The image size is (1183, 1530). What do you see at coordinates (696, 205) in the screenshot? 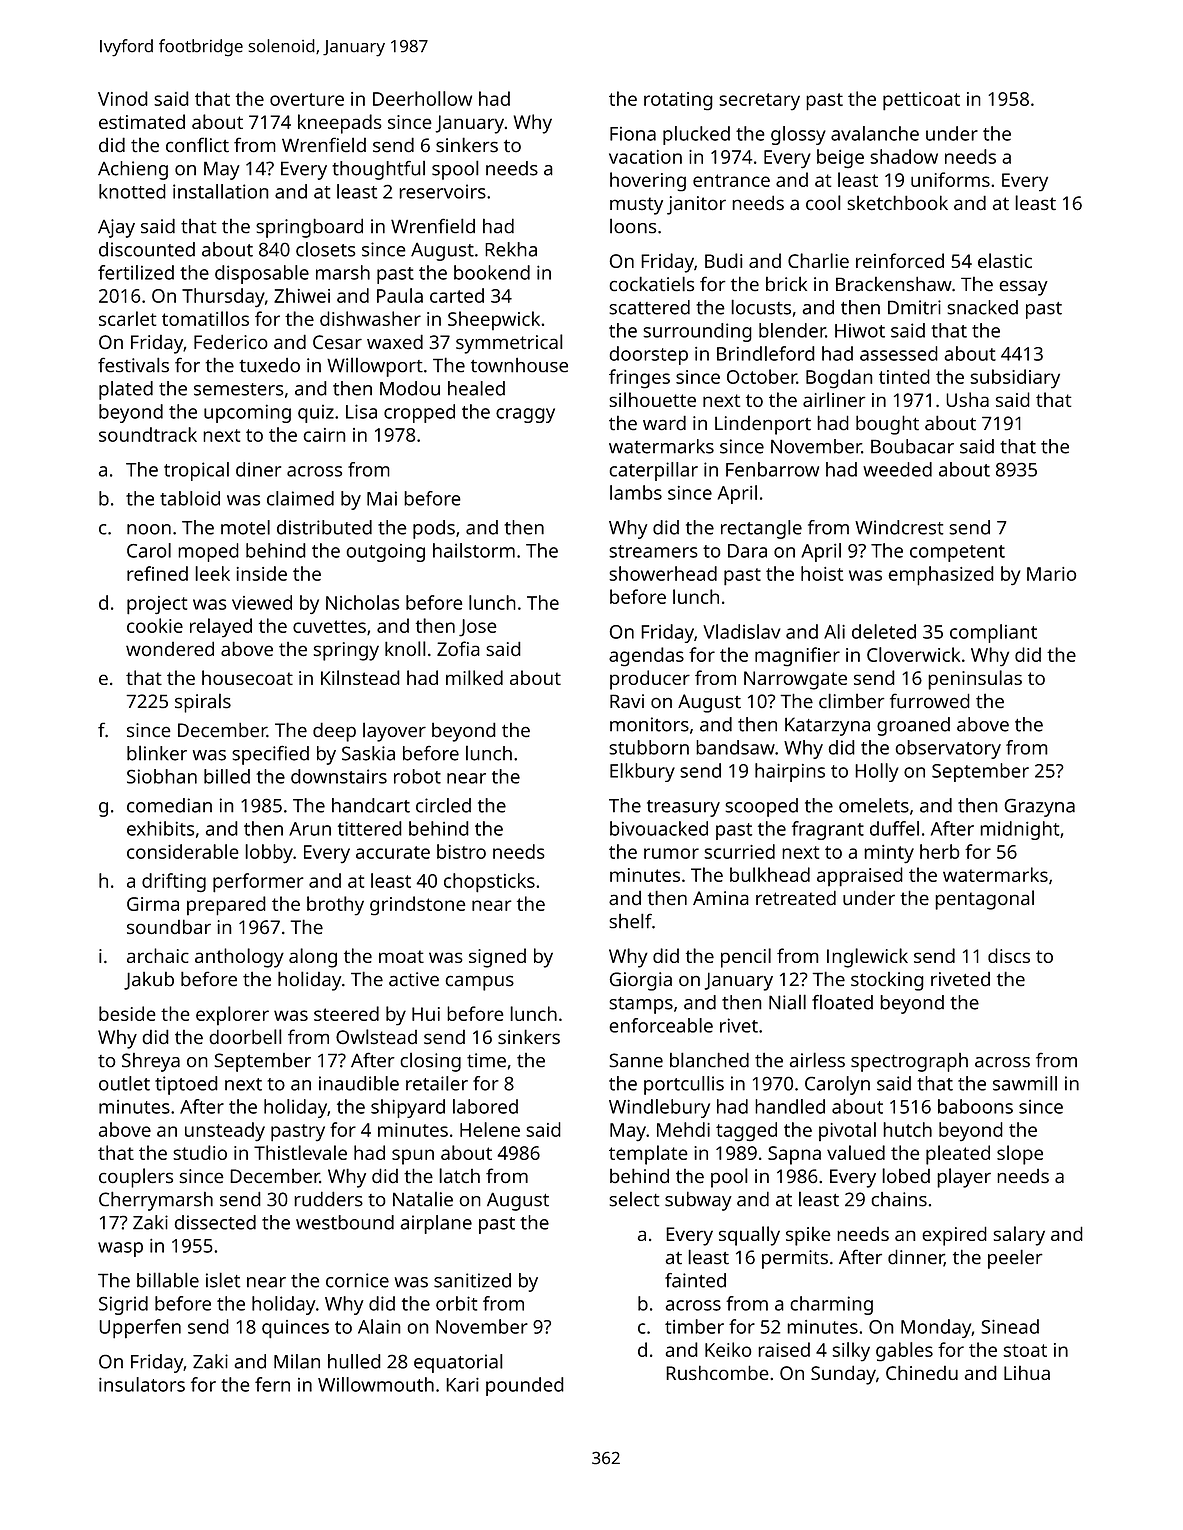
I see `janitor` at bounding box center [696, 205].
